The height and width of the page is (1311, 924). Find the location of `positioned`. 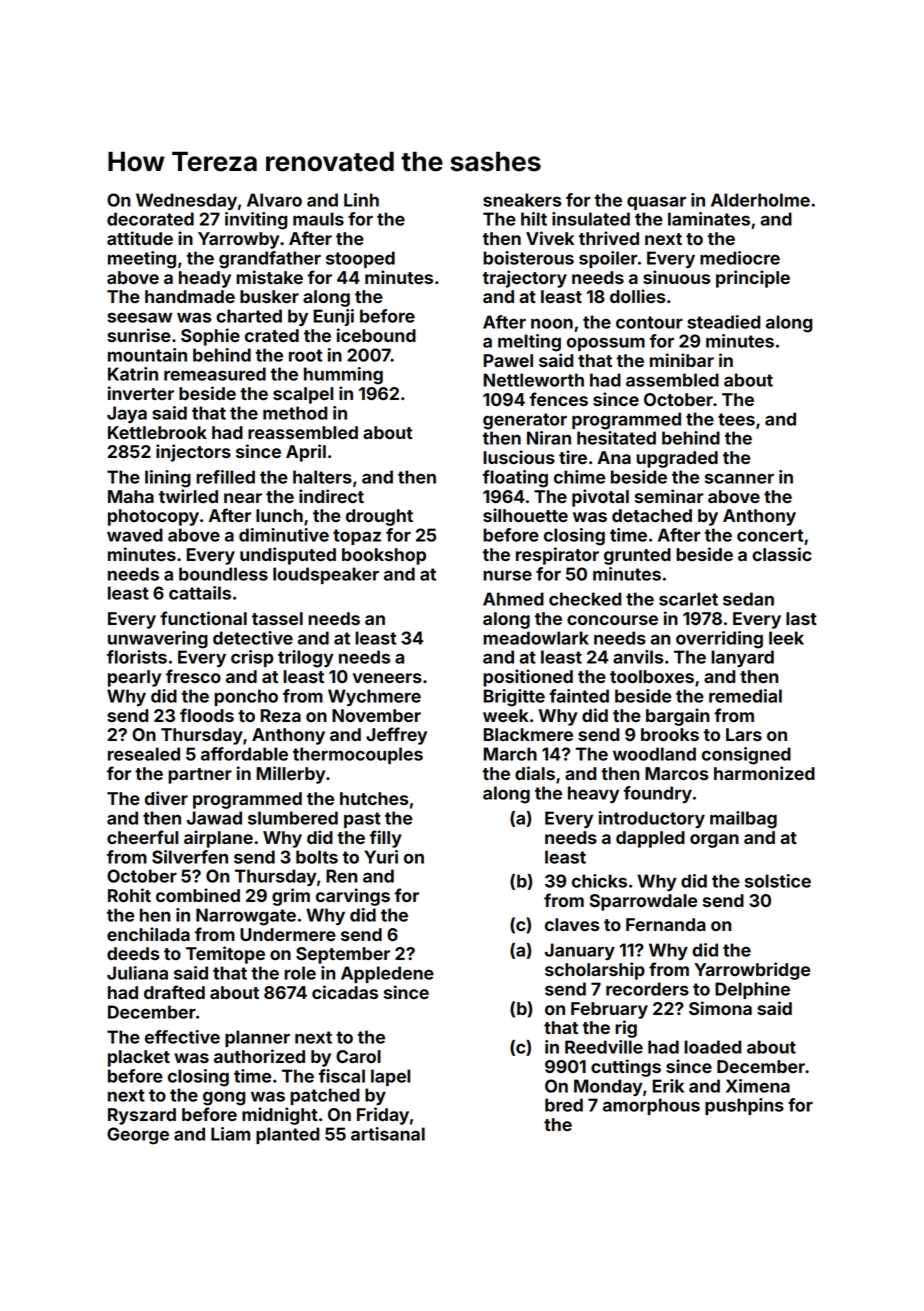

positioned is located at coordinates (528, 678).
